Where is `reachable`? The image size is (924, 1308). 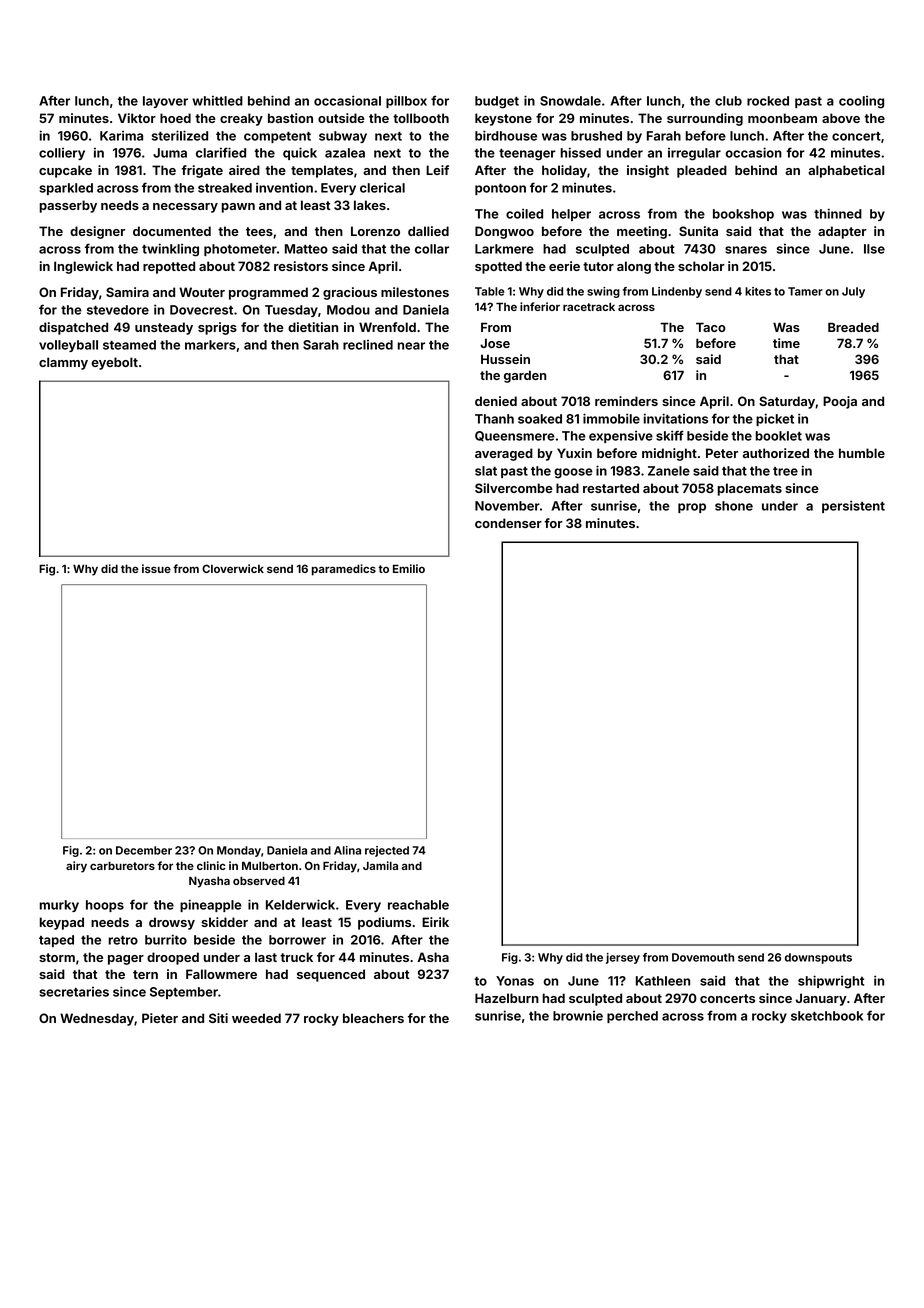 reachable is located at coordinates (418, 905).
